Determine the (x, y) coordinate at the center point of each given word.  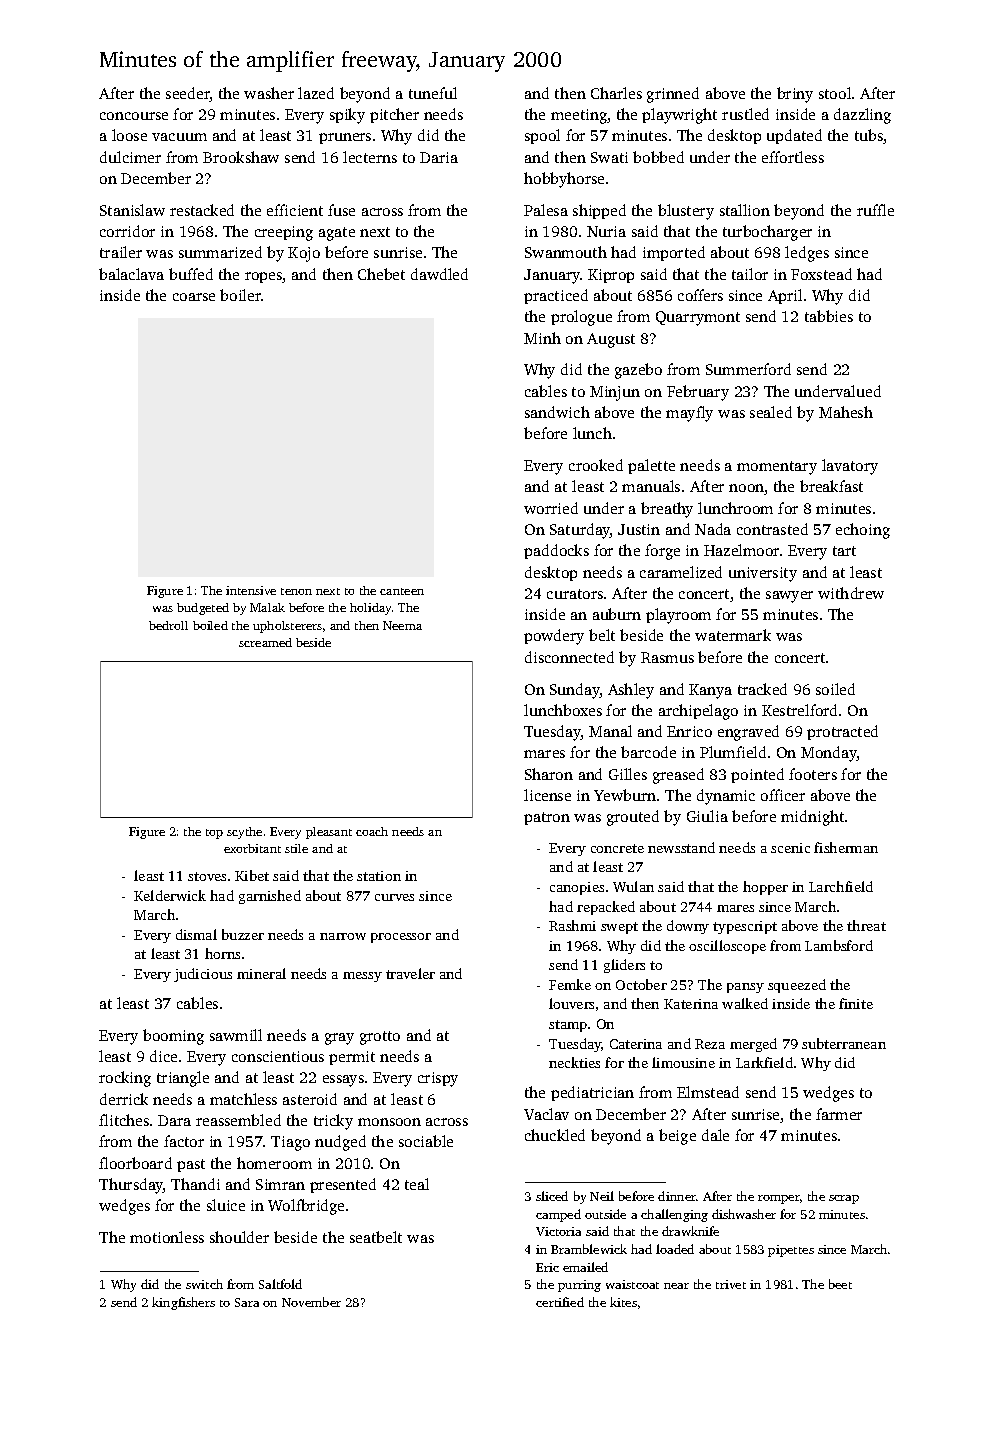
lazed (316, 93)
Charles (616, 93)
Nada (713, 529)
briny (795, 95)
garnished (270, 897)
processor (401, 938)
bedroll (168, 625)
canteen (402, 591)
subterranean (844, 1043)
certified (560, 1302)
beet (840, 1284)
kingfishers (183, 1303)
